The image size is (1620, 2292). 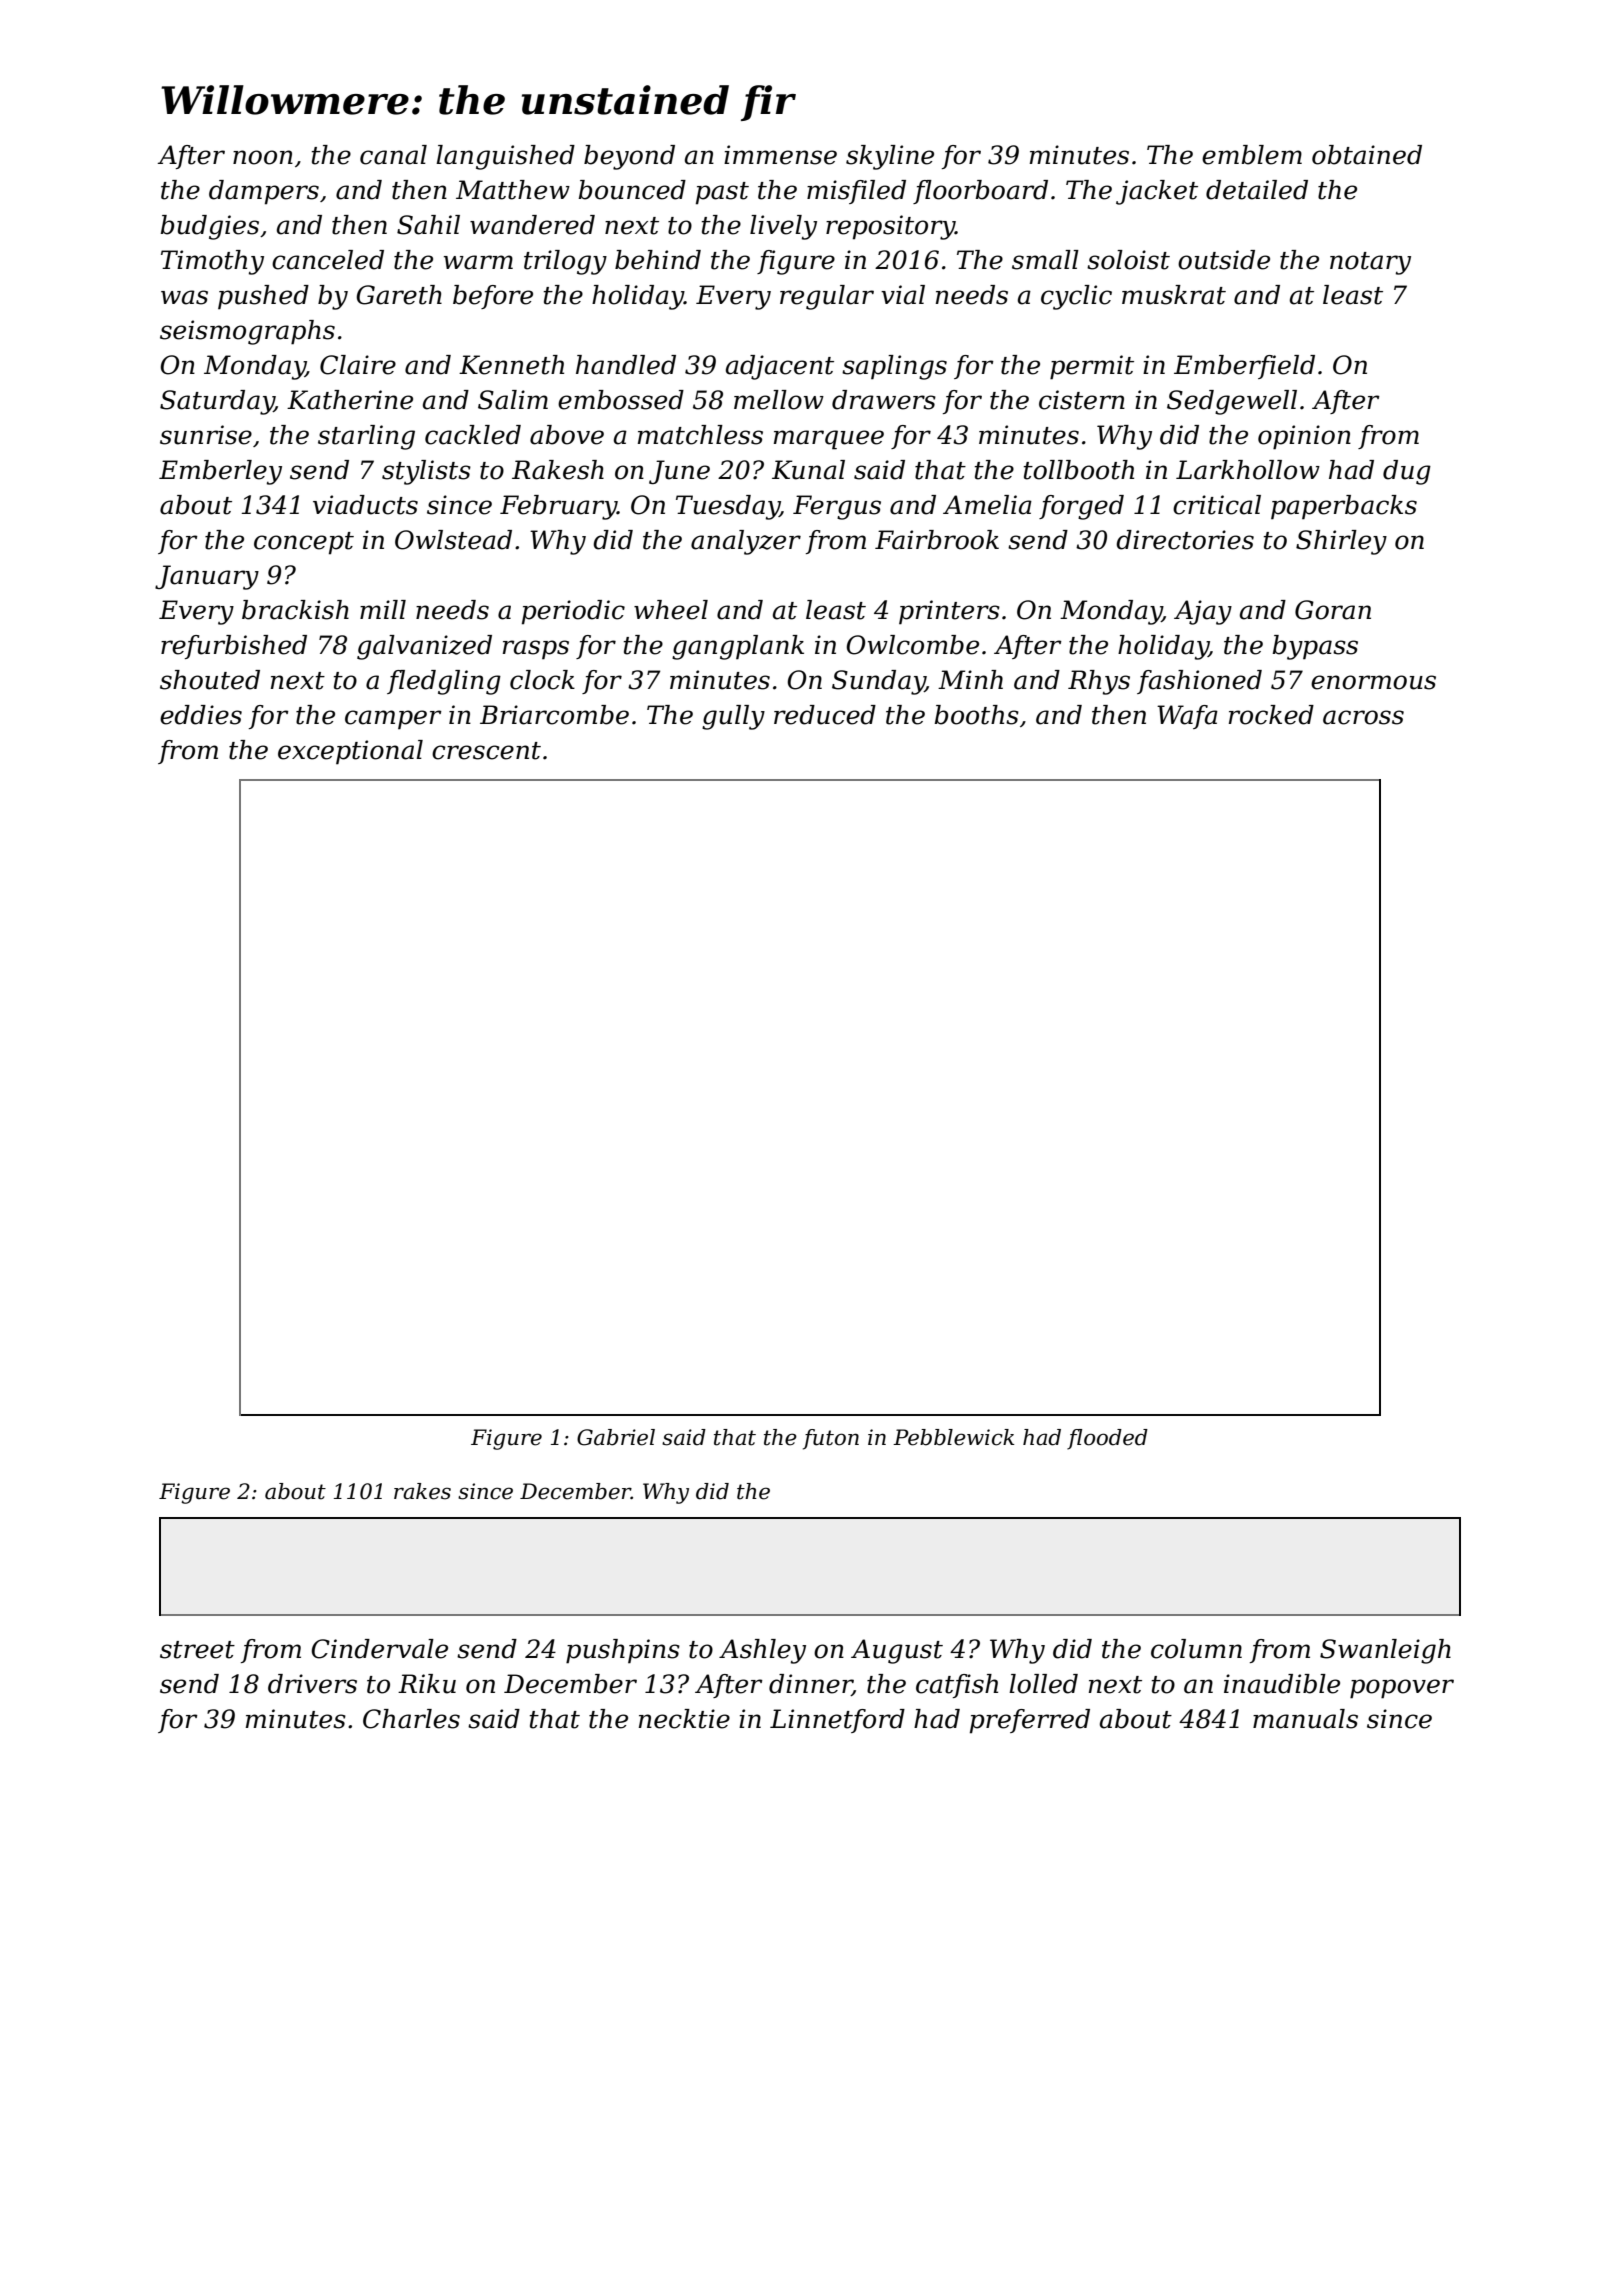 What do you see at coordinates (629, 157) in the image?
I see `beyond` at bounding box center [629, 157].
